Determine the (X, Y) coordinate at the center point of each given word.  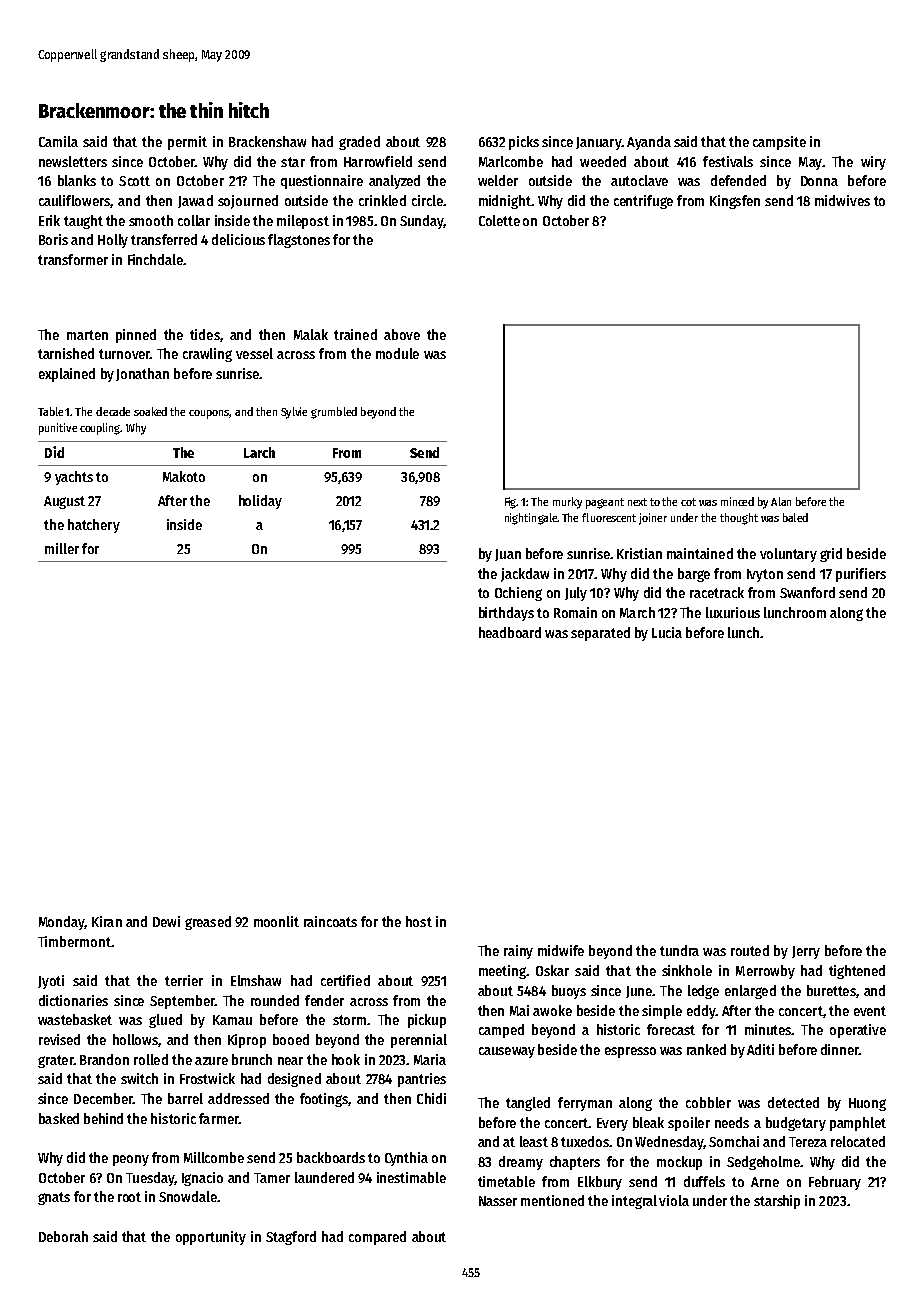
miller (62, 548)
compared (377, 1238)
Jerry (806, 952)
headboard (510, 632)
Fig (511, 503)
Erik (49, 220)
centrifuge (643, 202)
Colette (499, 220)
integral (634, 1202)
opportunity (211, 1238)
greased (208, 923)
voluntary (788, 555)
